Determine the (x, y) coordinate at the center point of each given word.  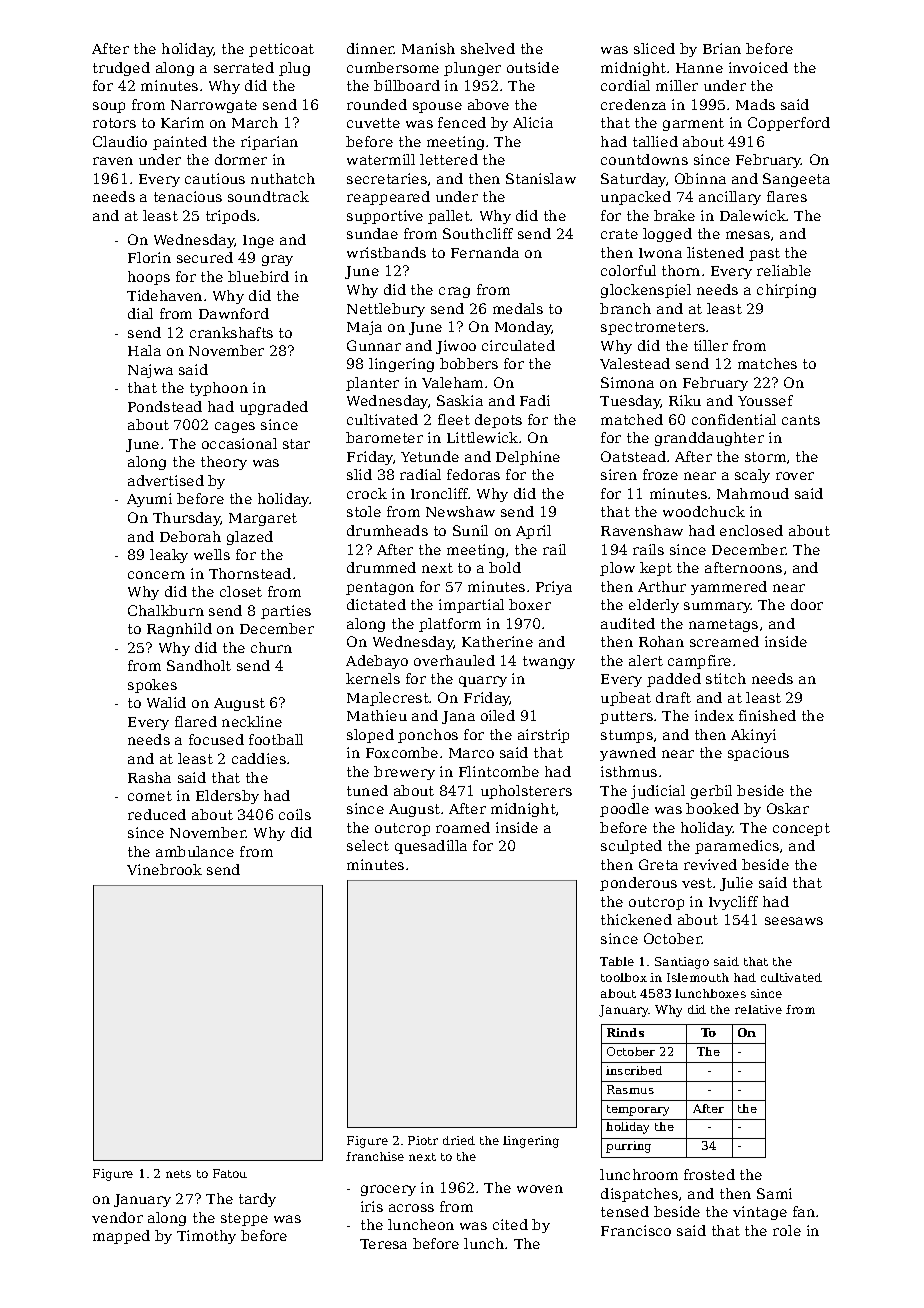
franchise (375, 1156)
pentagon (380, 588)
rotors (114, 123)
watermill (381, 159)
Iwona (660, 253)
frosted (709, 1174)
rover (795, 476)
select (368, 845)
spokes (152, 686)
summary (717, 607)
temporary (638, 1110)
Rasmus (630, 1089)
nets (178, 1174)
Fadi (535, 400)
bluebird (258, 276)
